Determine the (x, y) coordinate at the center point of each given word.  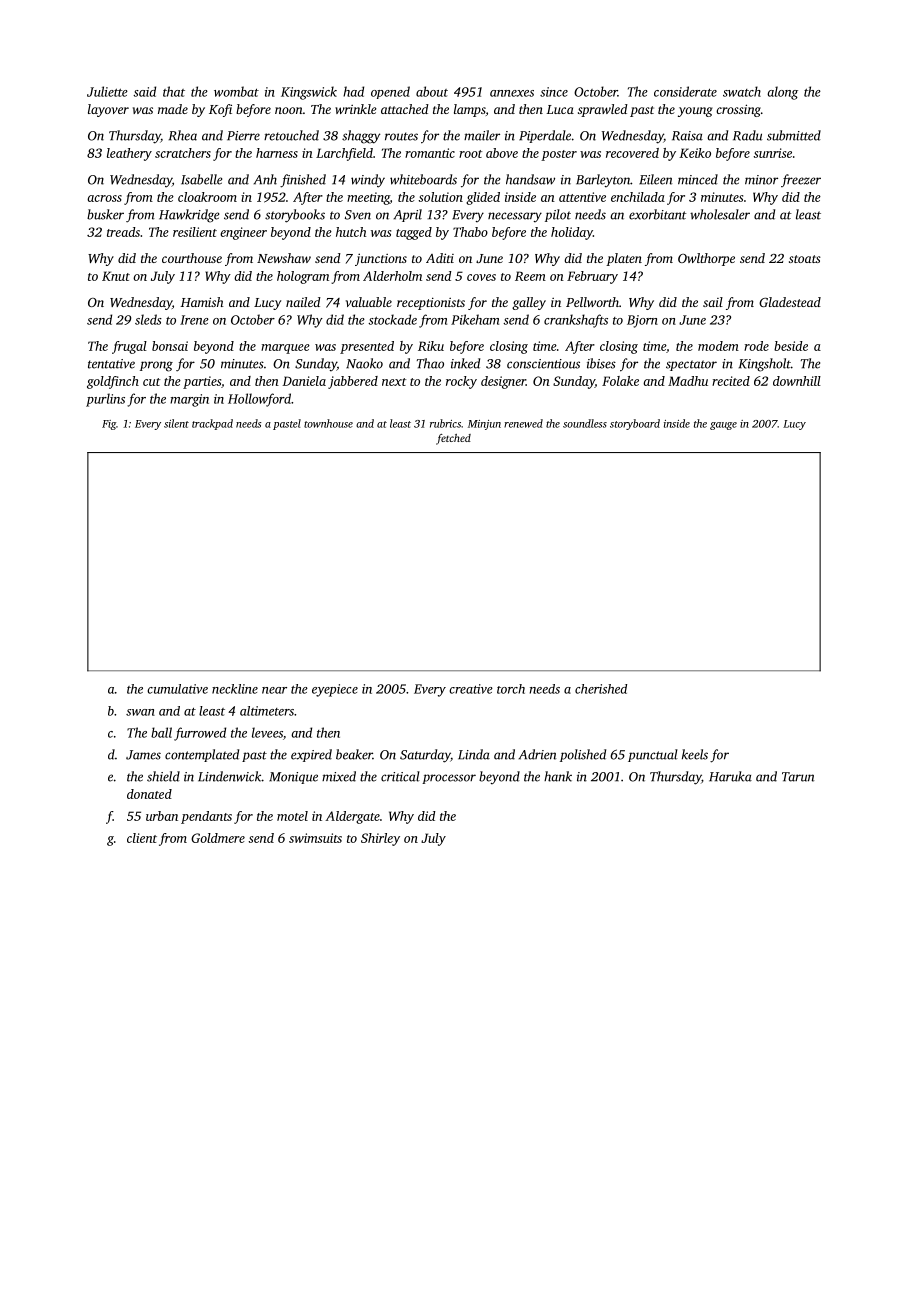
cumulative (177, 689)
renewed (523, 423)
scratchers (183, 153)
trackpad (212, 424)
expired (311, 755)
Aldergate (352, 817)
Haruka (730, 776)
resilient (195, 232)
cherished (601, 689)
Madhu (688, 381)
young (695, 112)
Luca (560, 109)
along (782, 93)
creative (471, 689)
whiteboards (423, 179)
